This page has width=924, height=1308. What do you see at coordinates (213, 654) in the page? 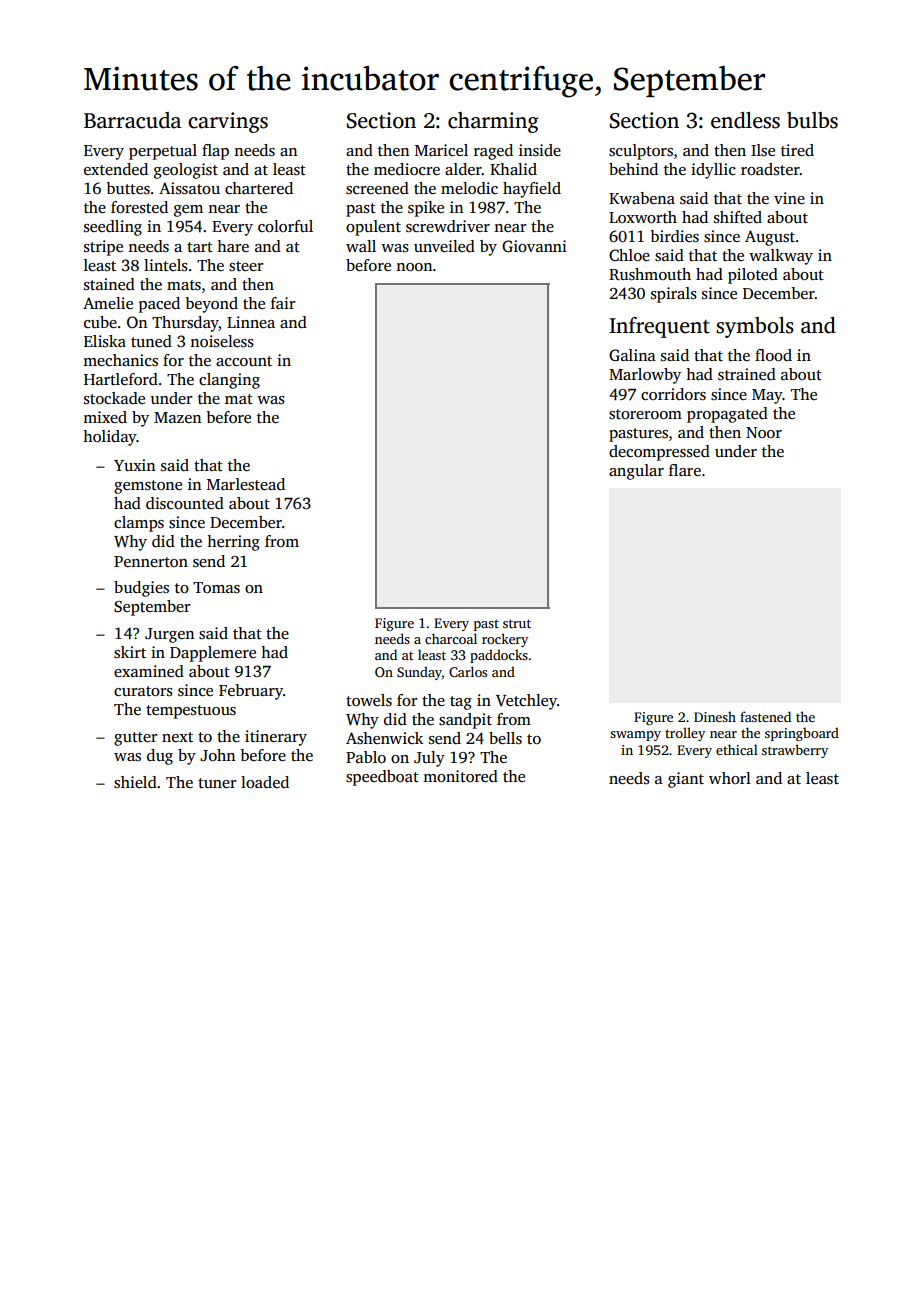
I see `Dapplemere` at bounding box center [213, 654].
